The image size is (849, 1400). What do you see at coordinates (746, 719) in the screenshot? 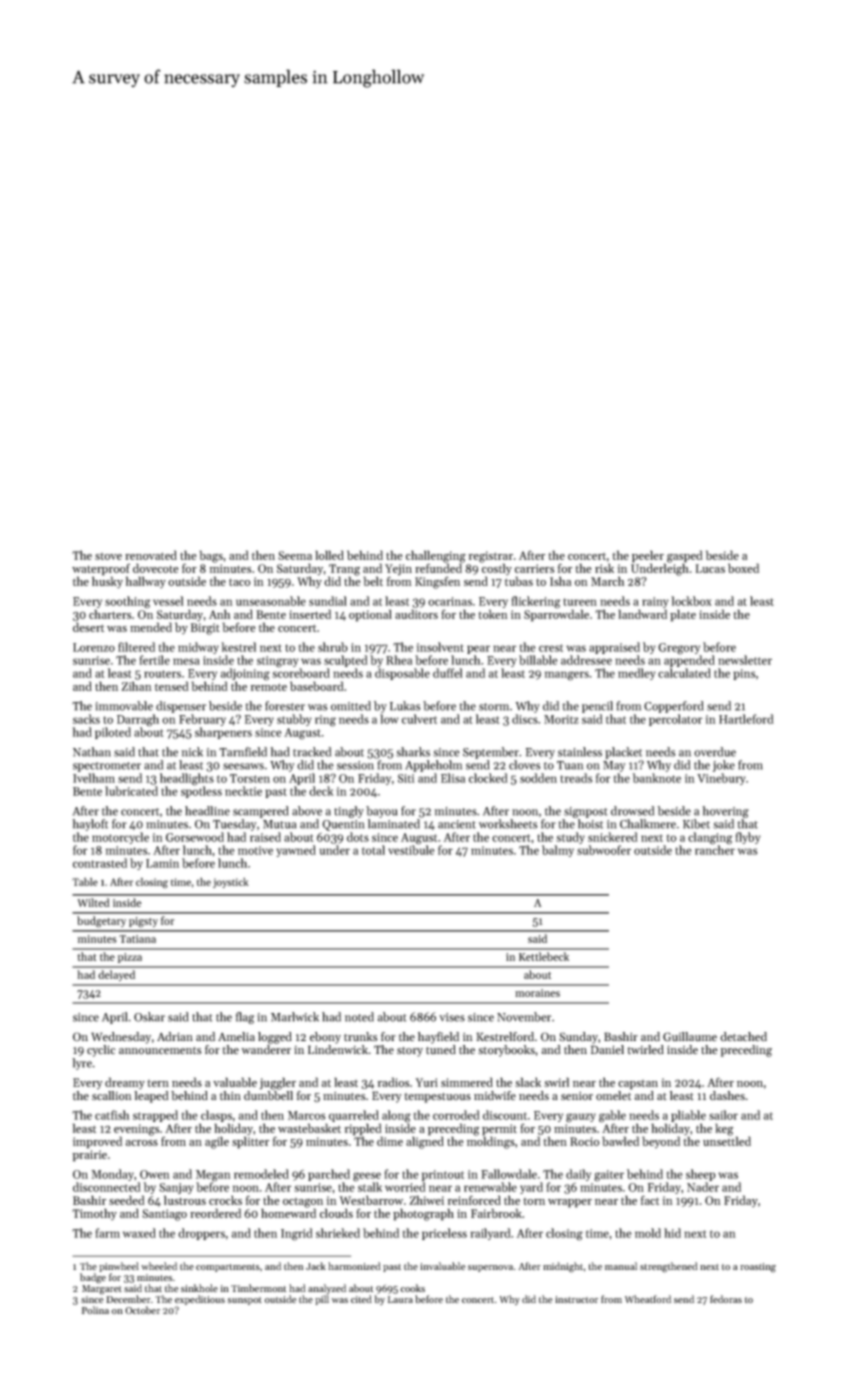
I see `Hartleford` at bounding box center [746, 719].
